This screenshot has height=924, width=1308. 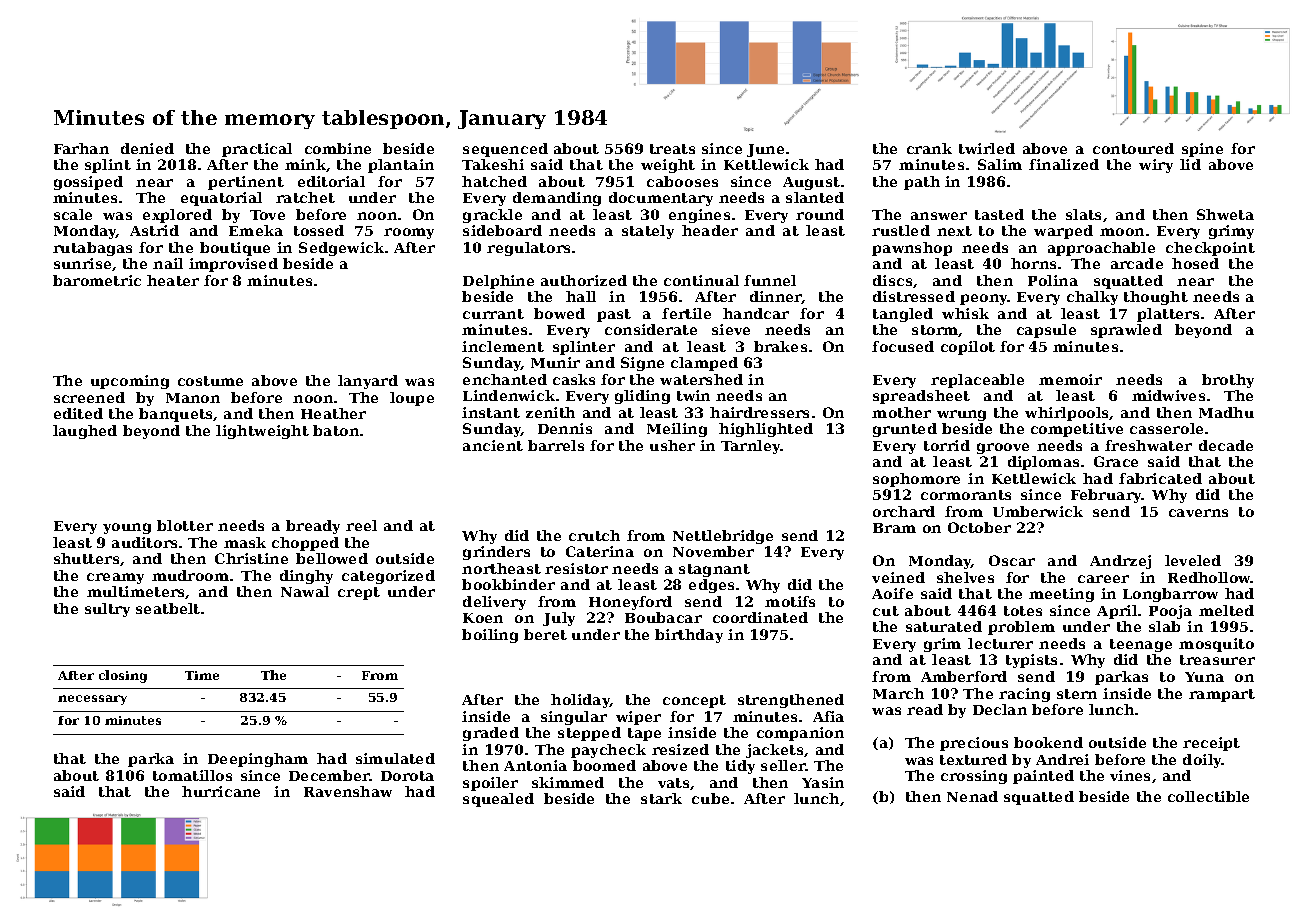 What do you see at coordinates (491, 734) in the screenshot?
I see `graded` at bounding box center [491, 734].
